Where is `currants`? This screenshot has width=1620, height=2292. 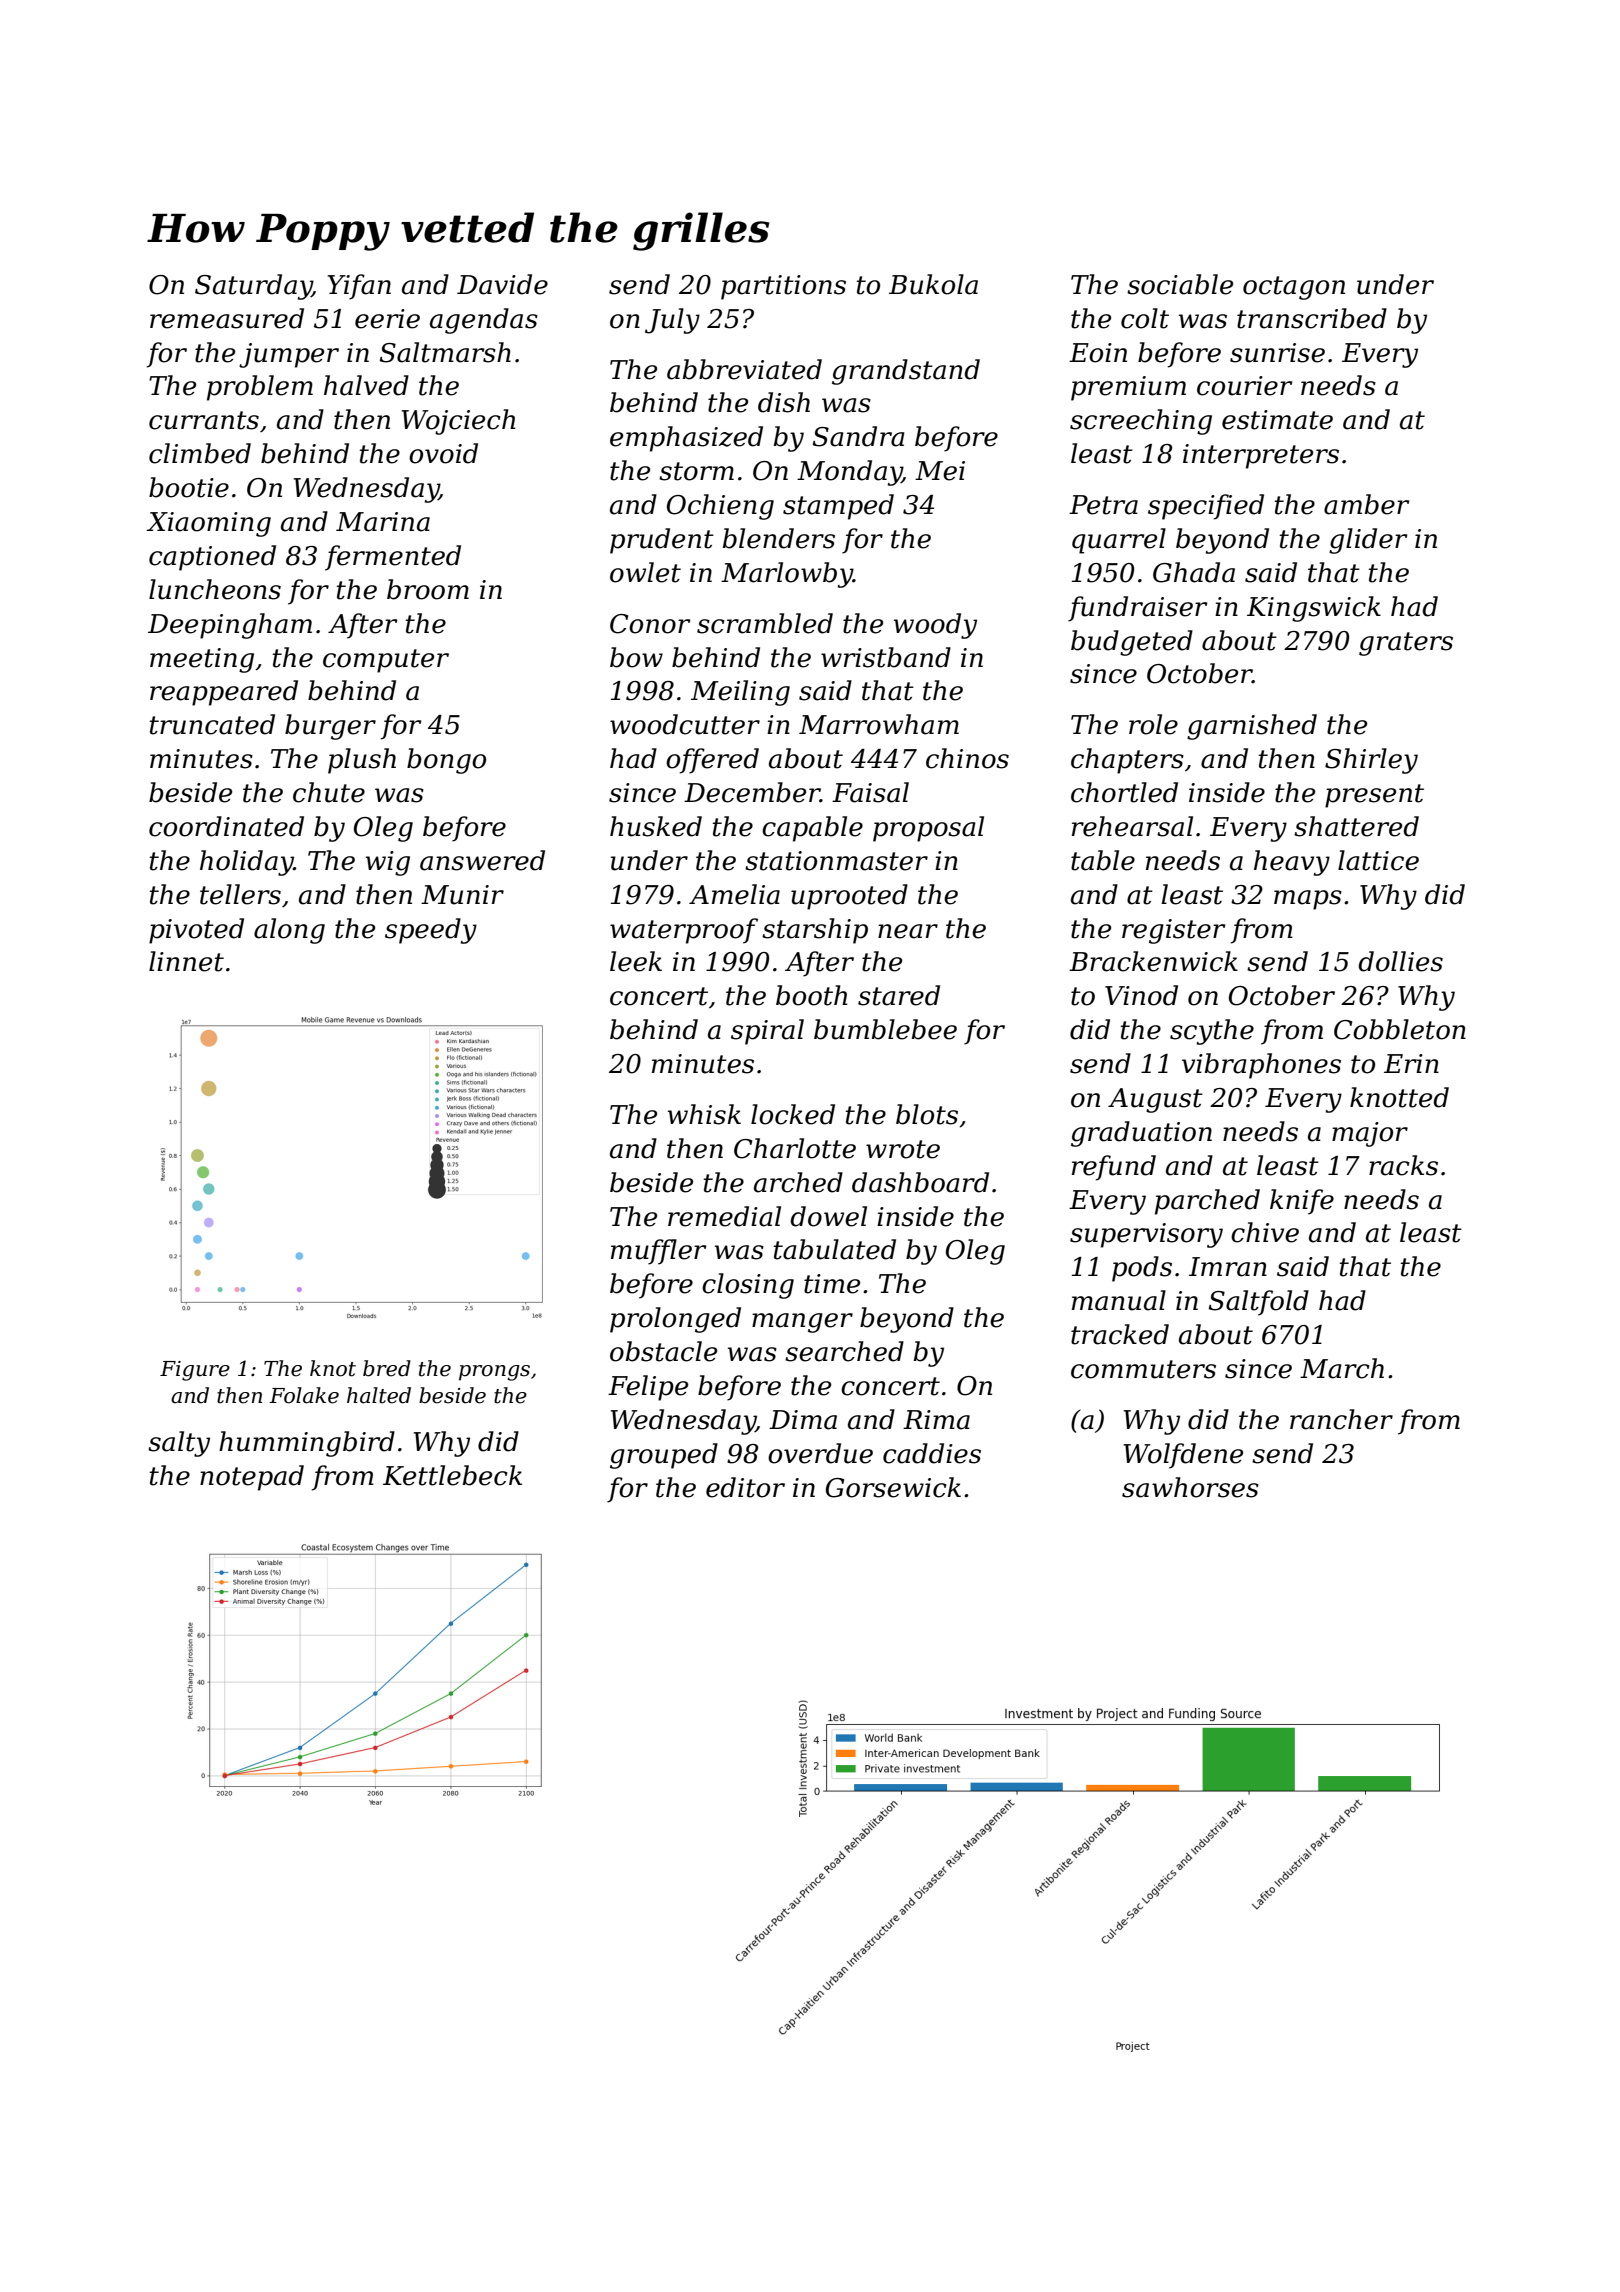 currants is located at coordinates (204, 420).
